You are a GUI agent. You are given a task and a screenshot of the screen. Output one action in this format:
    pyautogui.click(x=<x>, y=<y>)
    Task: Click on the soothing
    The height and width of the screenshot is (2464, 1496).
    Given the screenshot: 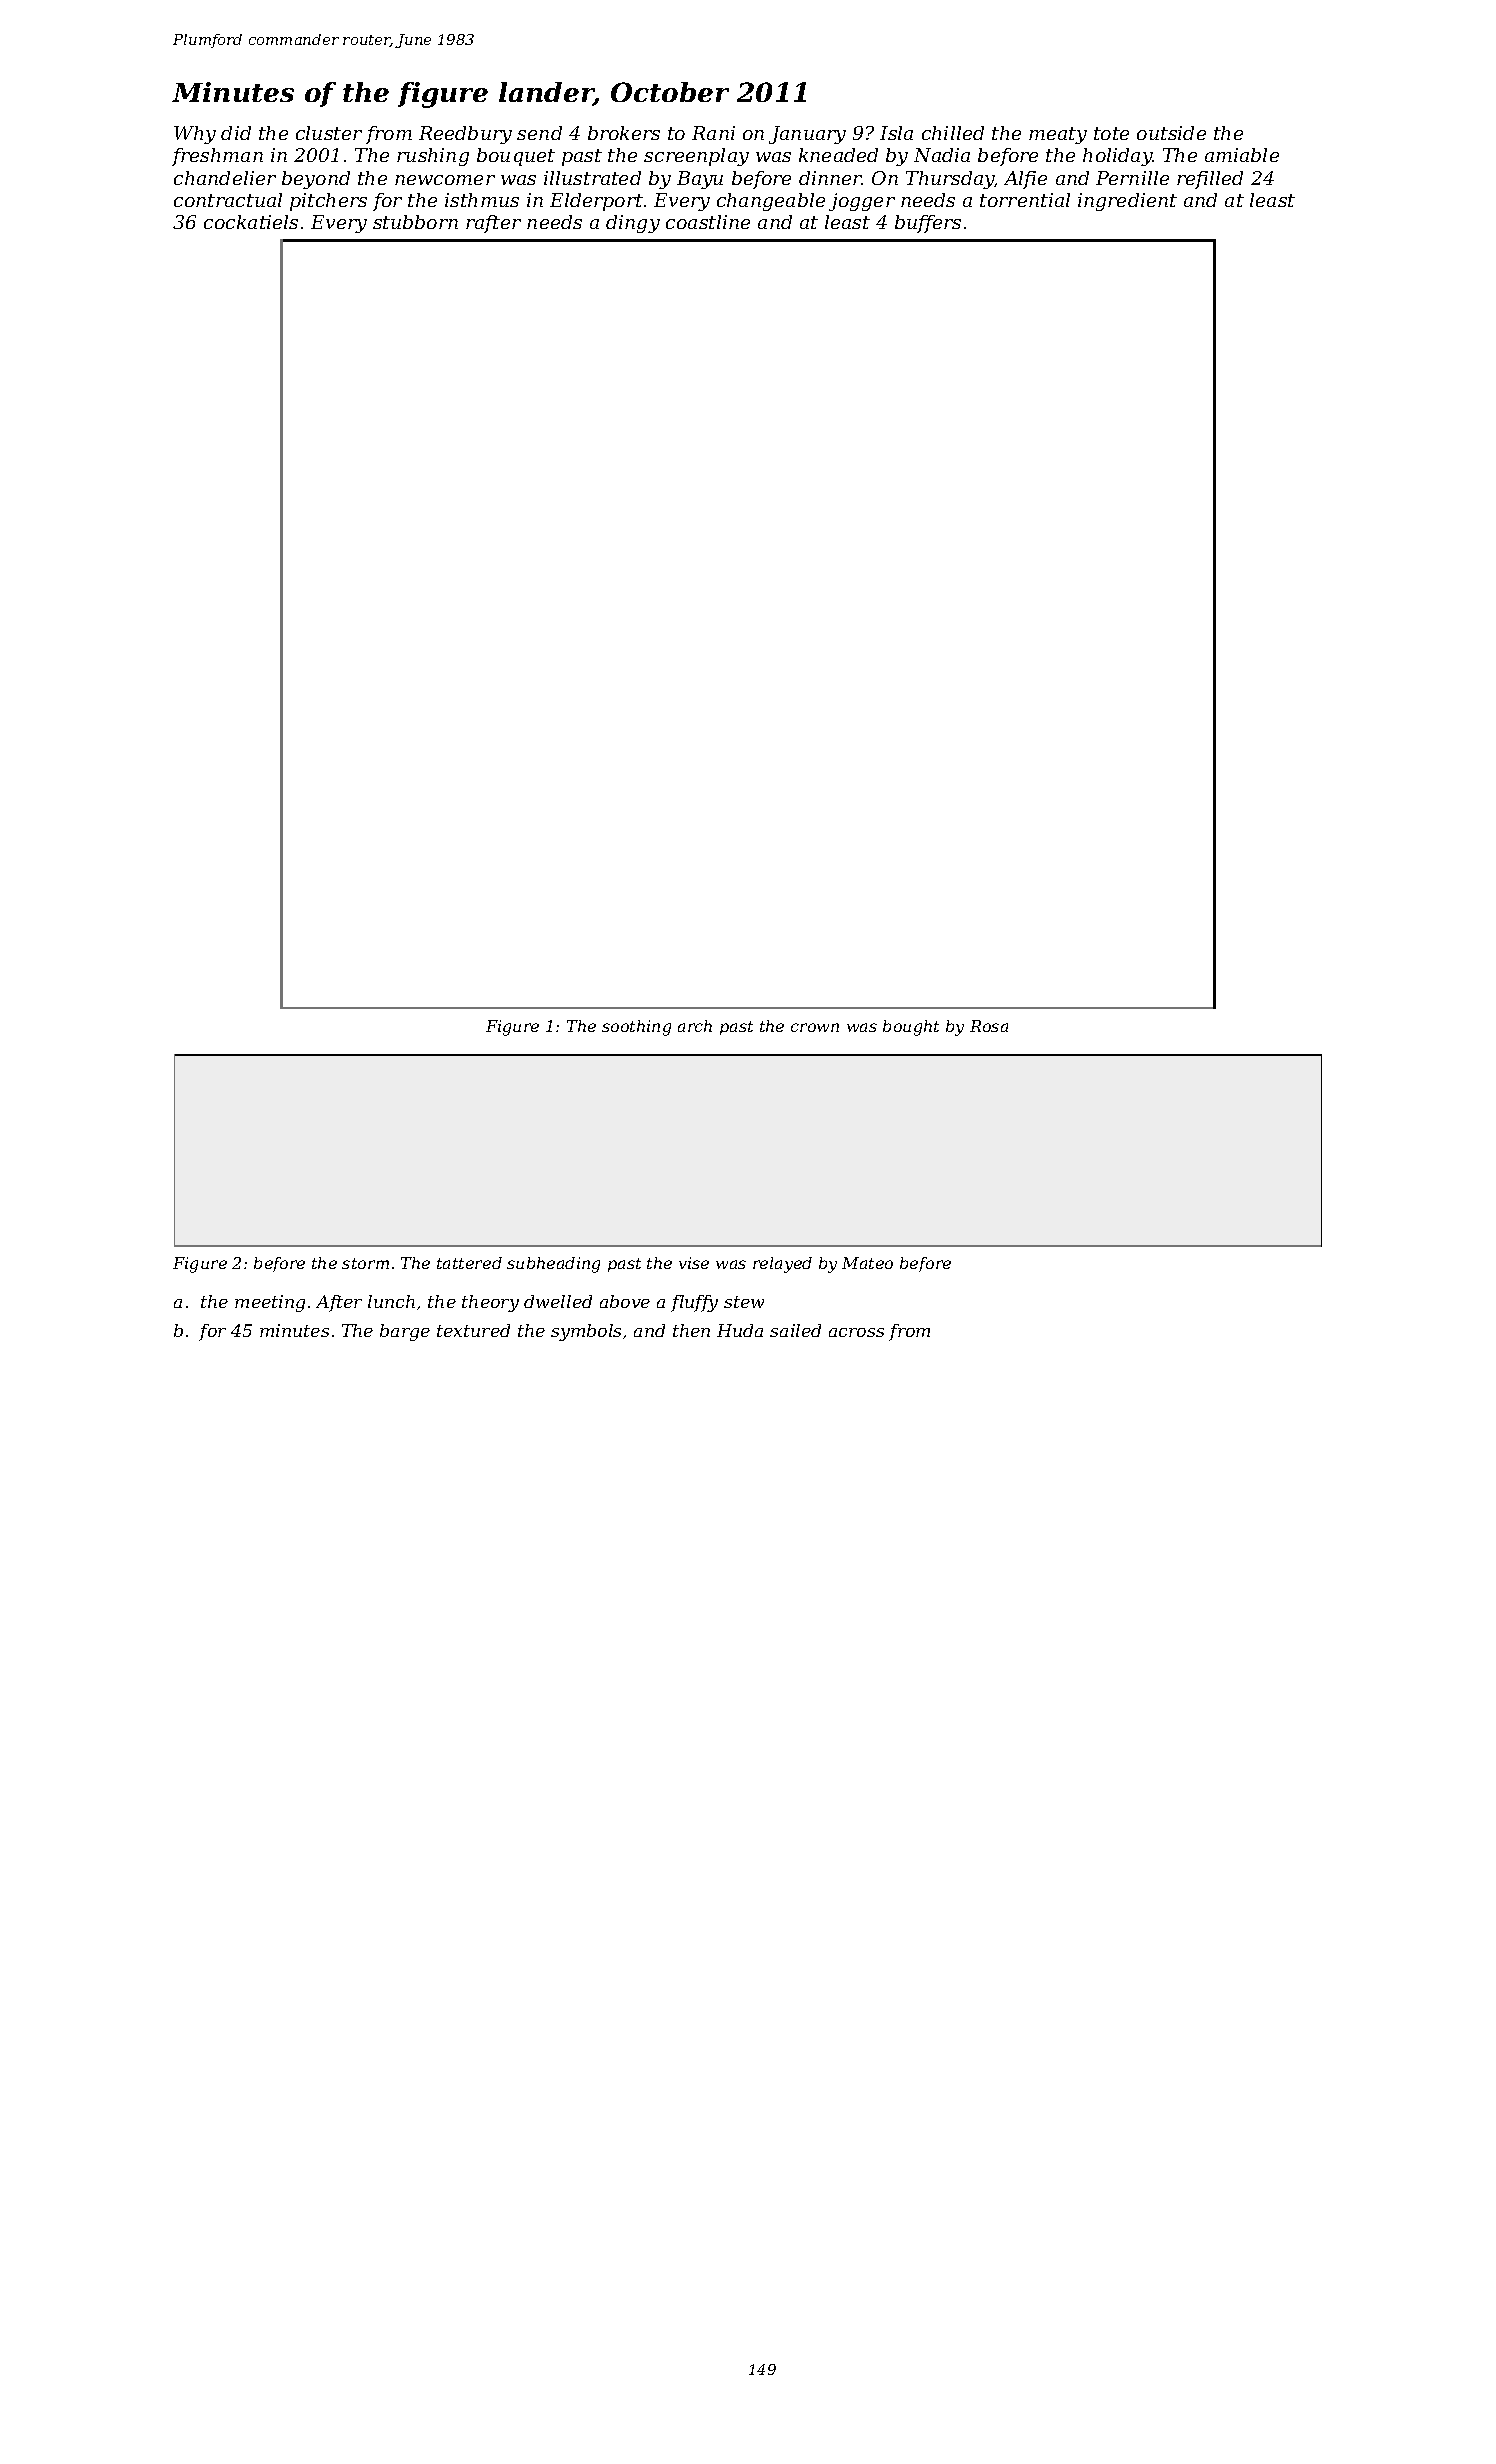 What is the action you would take?
    pyautogui.click(x=636, y=1028)
